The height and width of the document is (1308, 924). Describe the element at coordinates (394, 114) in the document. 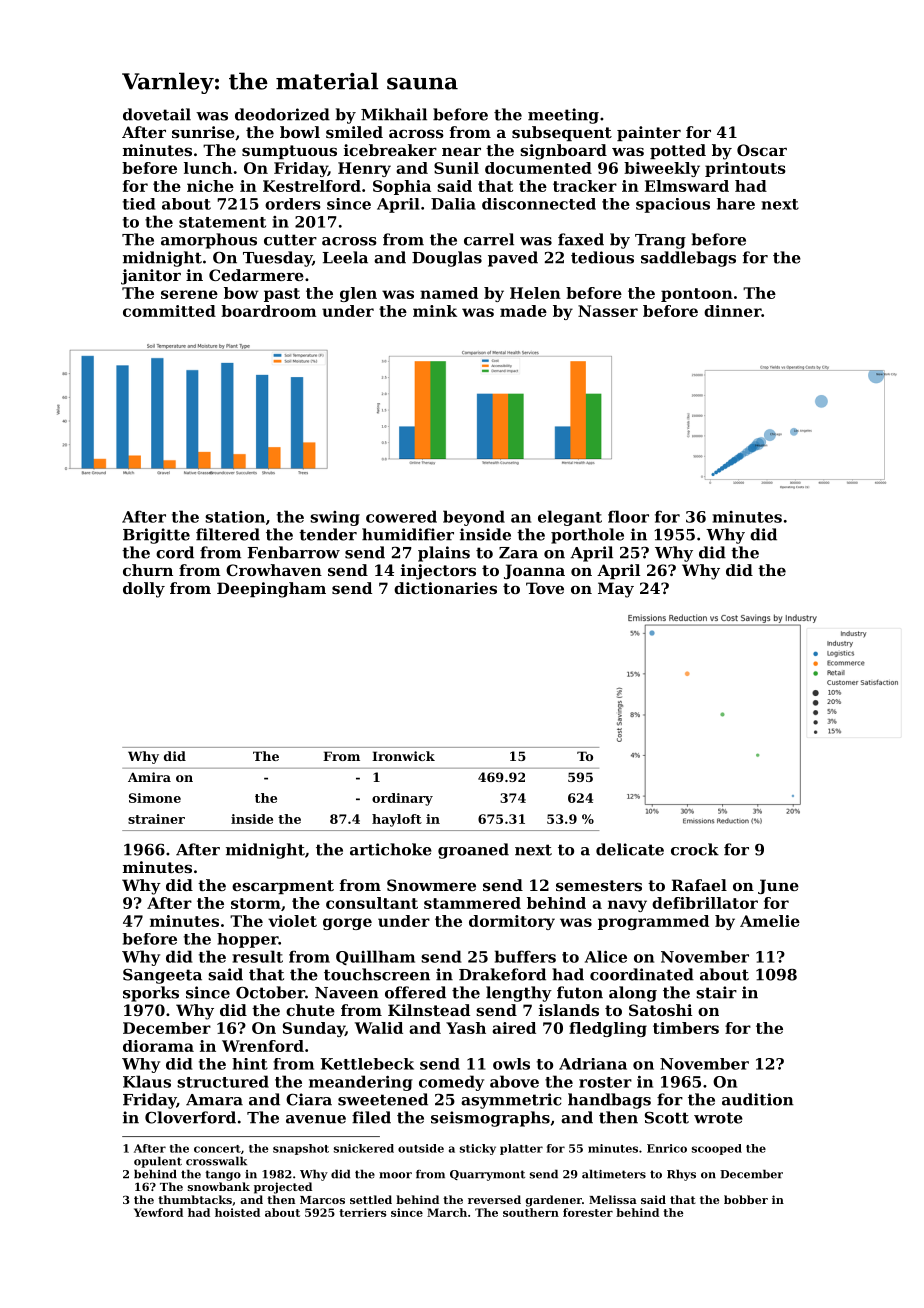

I see `Mikhail` at that location.
